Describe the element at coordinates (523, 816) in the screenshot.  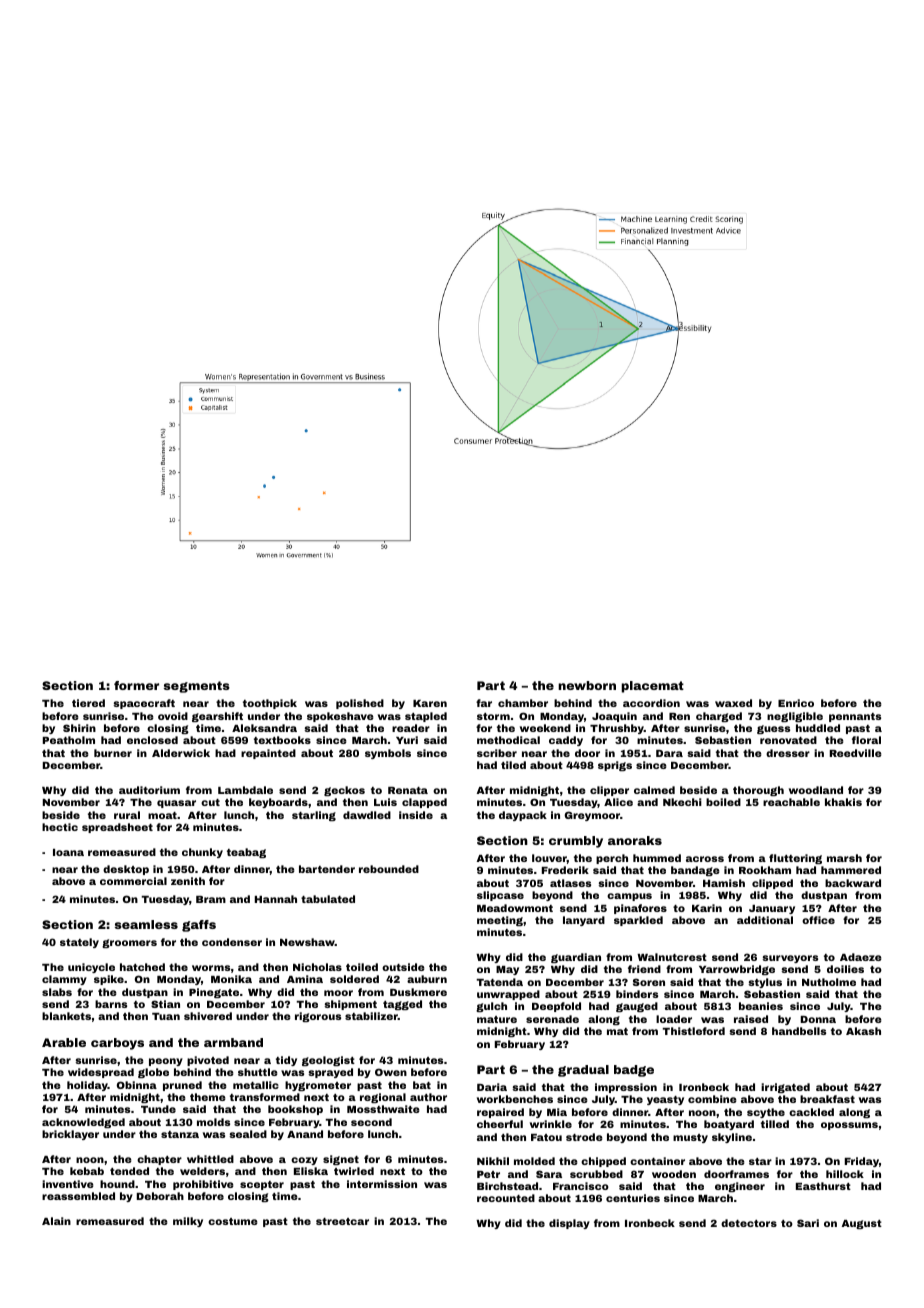
I see `daypack` at that location.
